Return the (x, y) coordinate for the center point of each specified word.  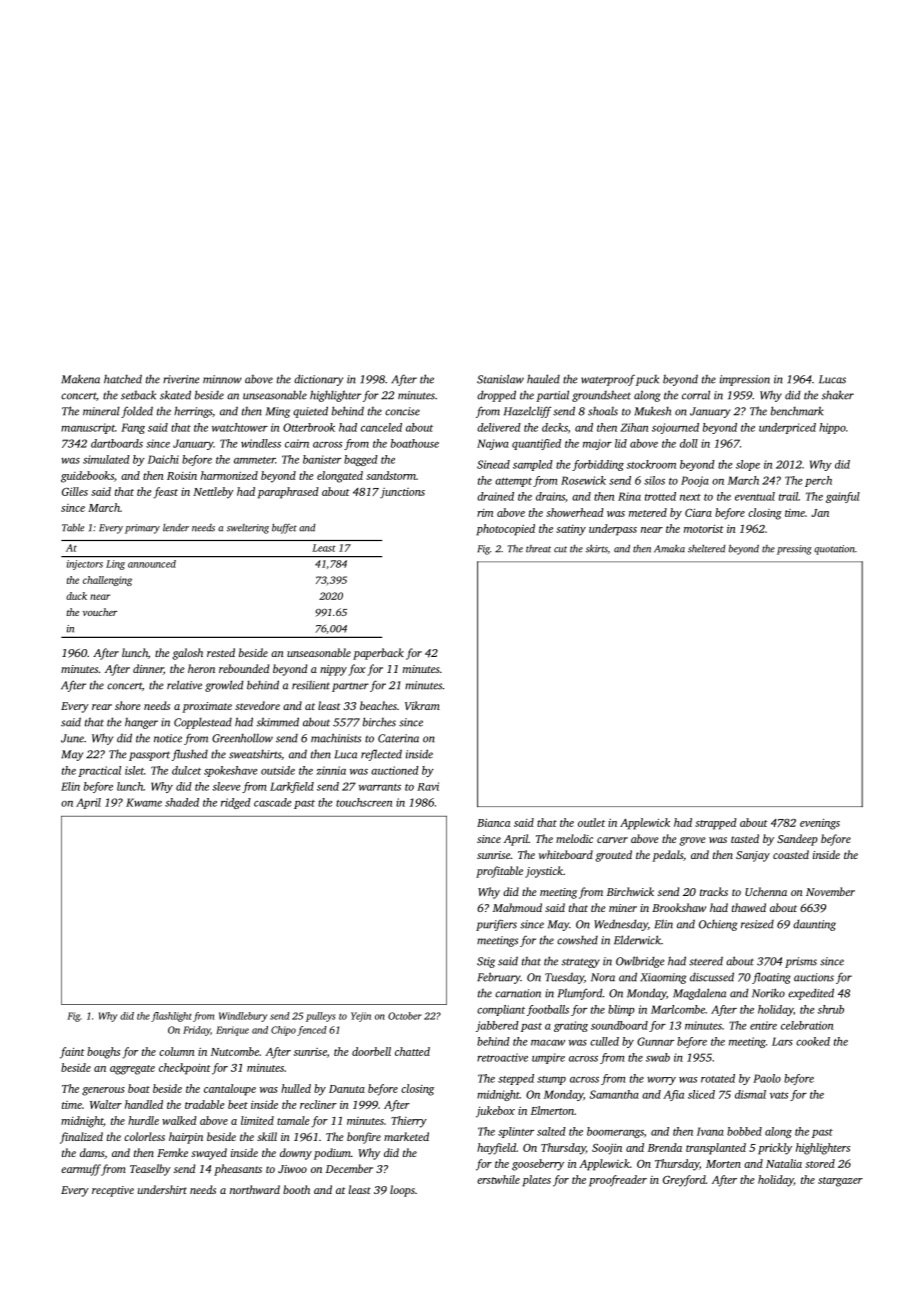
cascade (272, 802)
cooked (813, 1041)
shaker (838, 395)
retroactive (502, 1057)
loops (402, 1191)
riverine (181, 379)
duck (76, 596)
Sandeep (797, 840)
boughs (103, 1053)
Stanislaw (500, 379)
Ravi (428, 786)
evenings (820, 824)
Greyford (684, 1181)
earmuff (81, 1170)
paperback (378, 654)
